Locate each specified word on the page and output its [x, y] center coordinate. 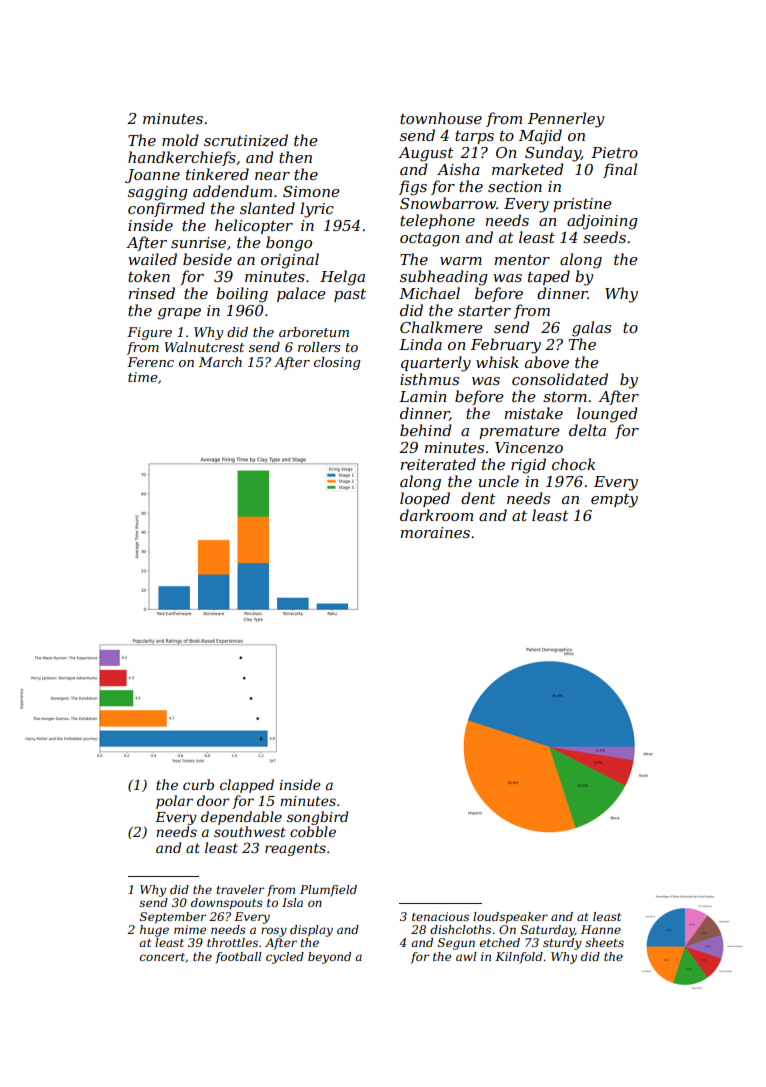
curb [198, 784]
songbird [317, 818]
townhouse [441, 118]
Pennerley [566, 120]
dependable [241, 818]
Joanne [152, 176]
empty [614, 500]
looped [425, 499]
